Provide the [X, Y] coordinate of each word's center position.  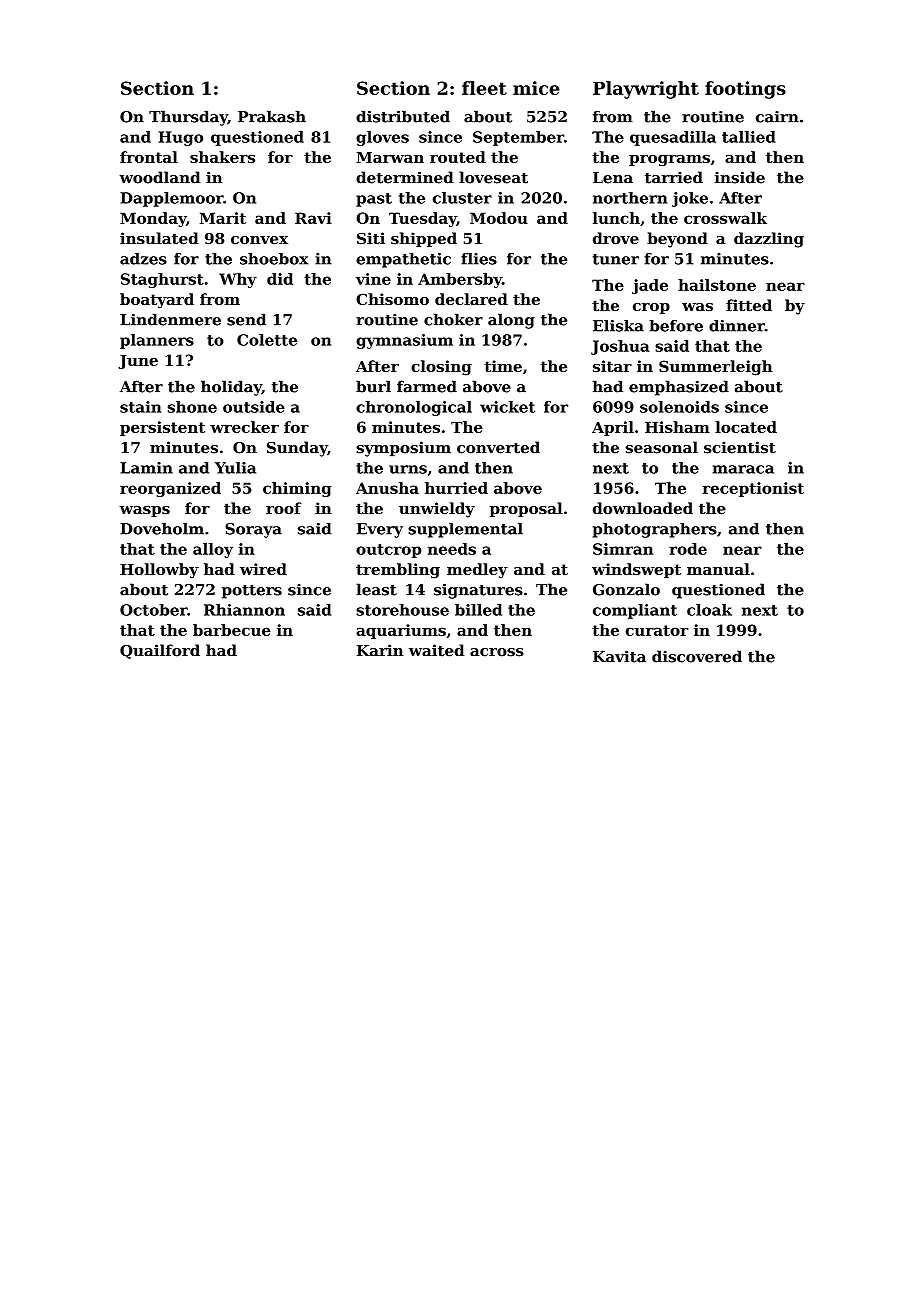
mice [536, 88]
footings [745, 90]
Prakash [272, 116]
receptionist [753, 489]
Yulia [235, 468]
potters [252, 592]
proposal [526, 509]
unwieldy [437, 510]
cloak [709, 610]
